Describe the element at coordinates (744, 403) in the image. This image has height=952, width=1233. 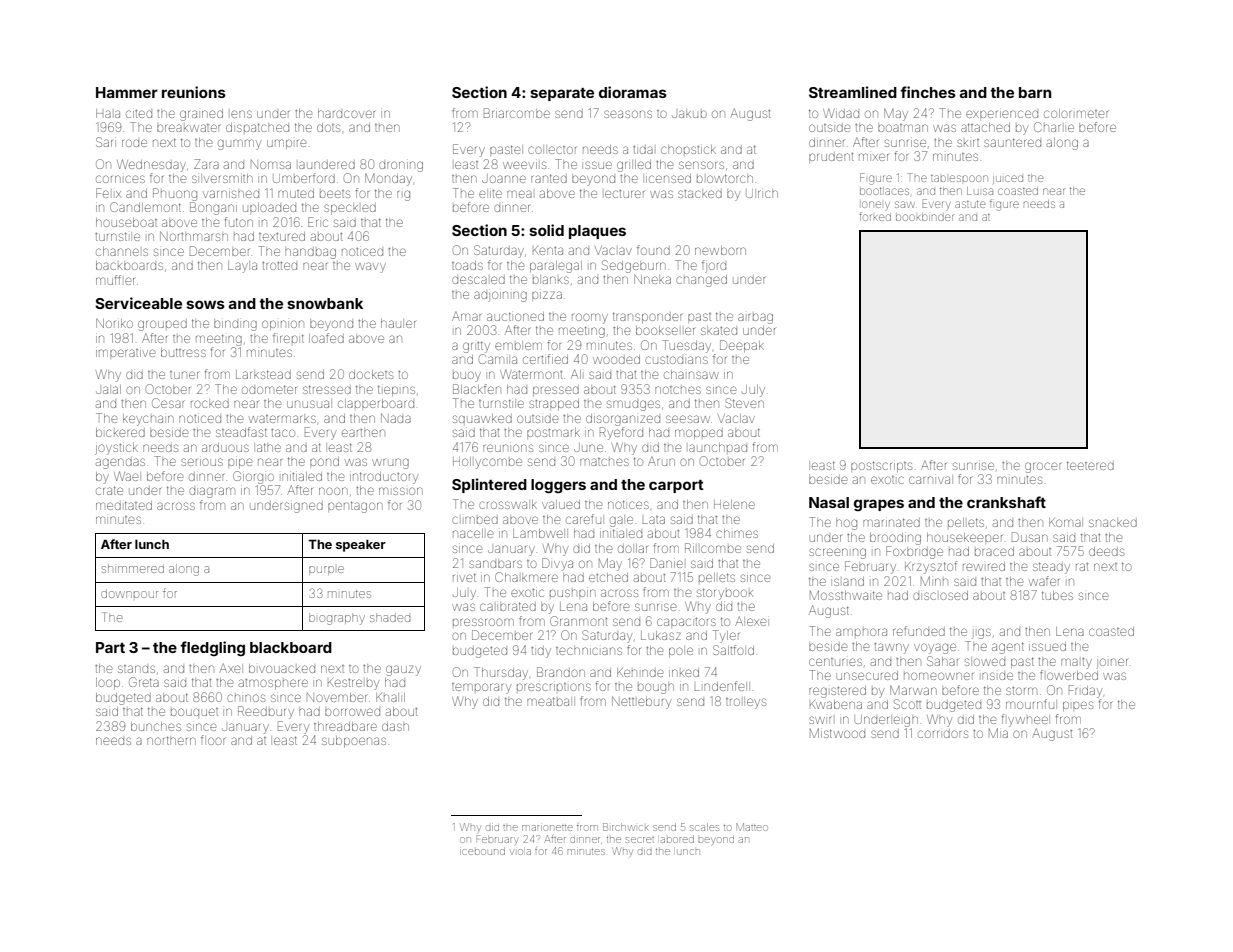
I see `Steven` at that location.
